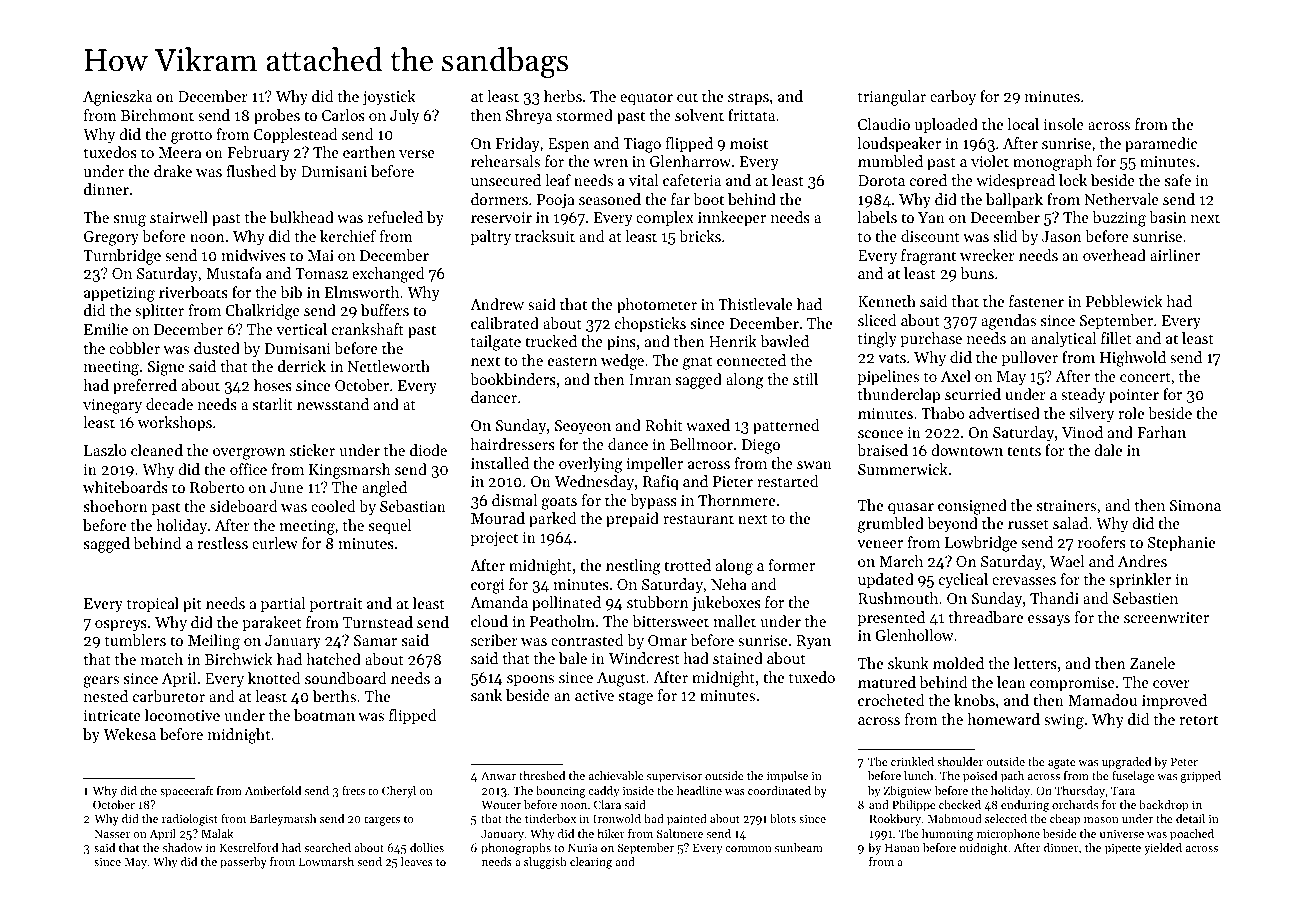 The height and width of the screenshot is (924, 1308). I want to click on spacecraft, so click(186, 792).
